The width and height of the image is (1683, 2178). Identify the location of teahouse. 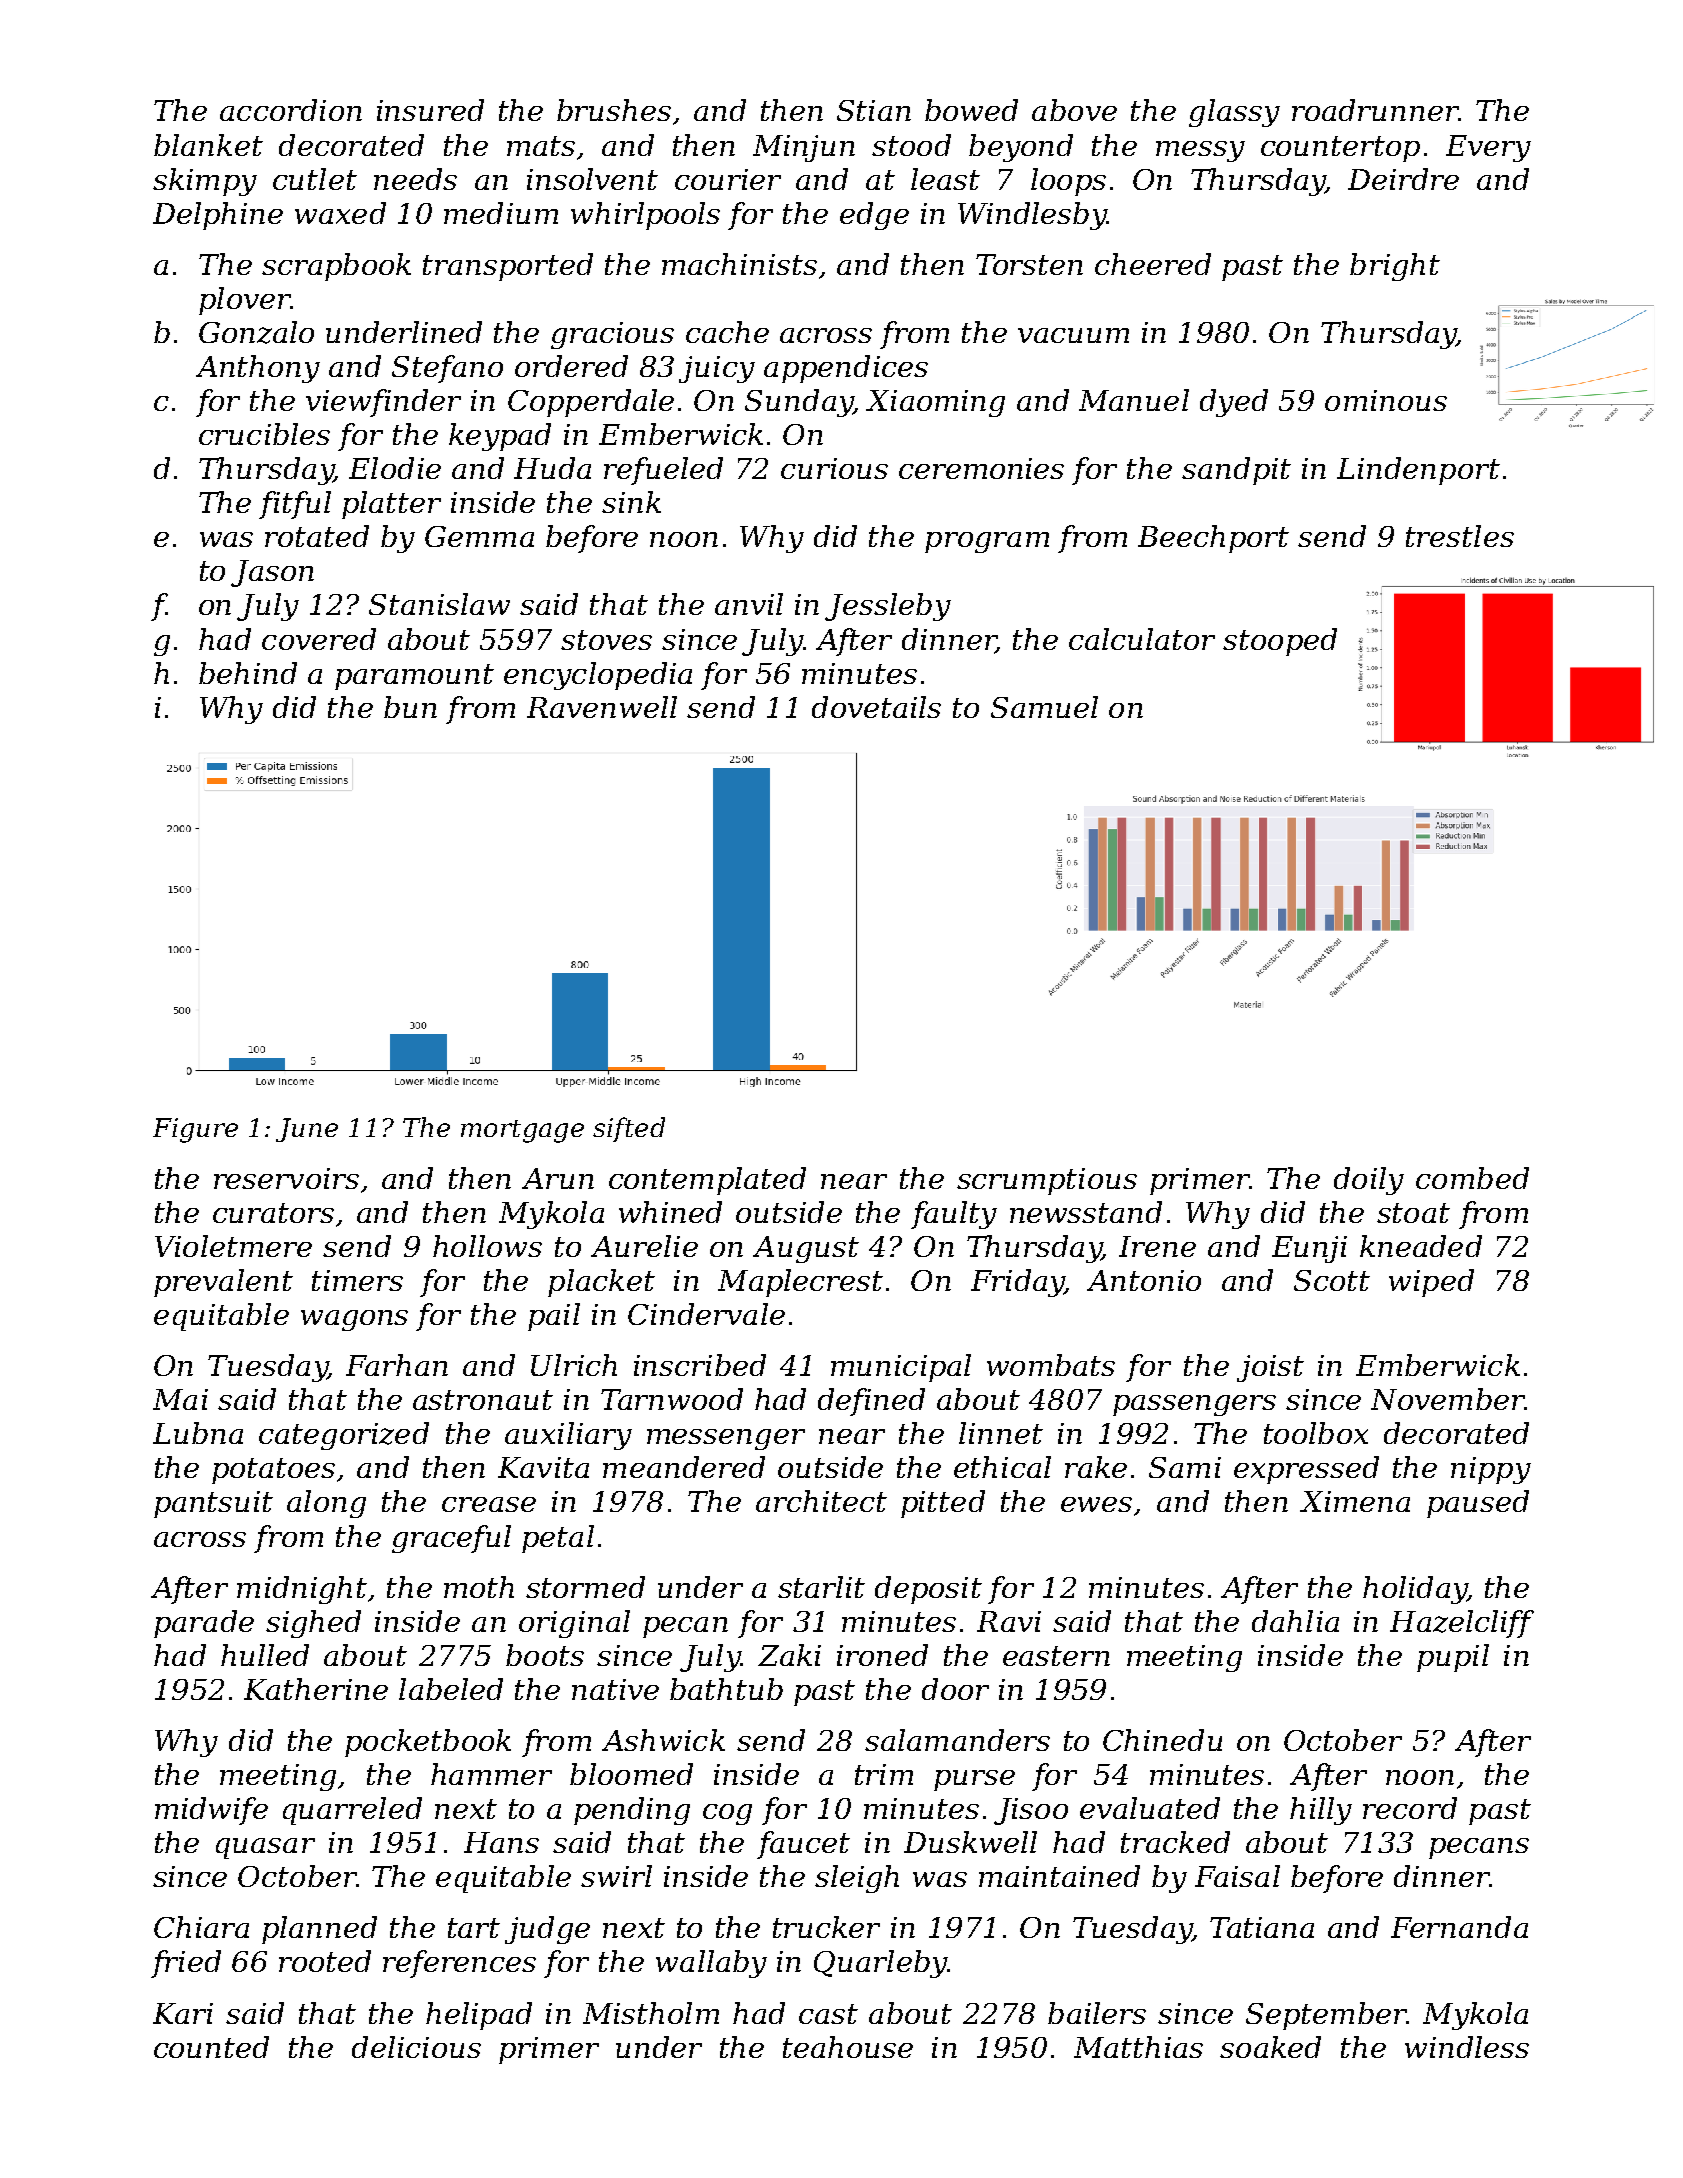
(848, 2047).
